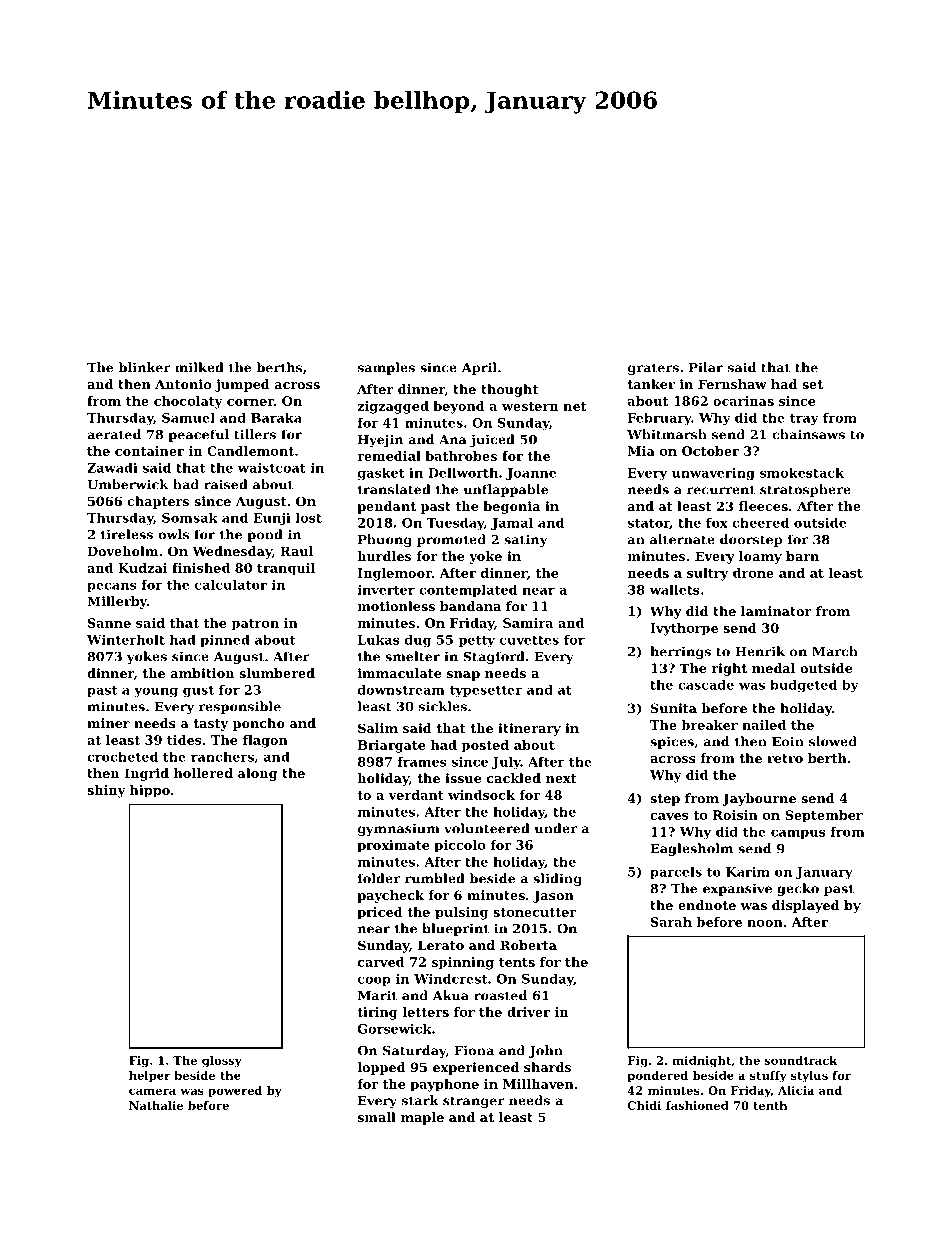 This screenshot has height=1233, width=952. Describe the element at coordinates (286, 569) in the screenshot. I see `tranquil` at that location.
